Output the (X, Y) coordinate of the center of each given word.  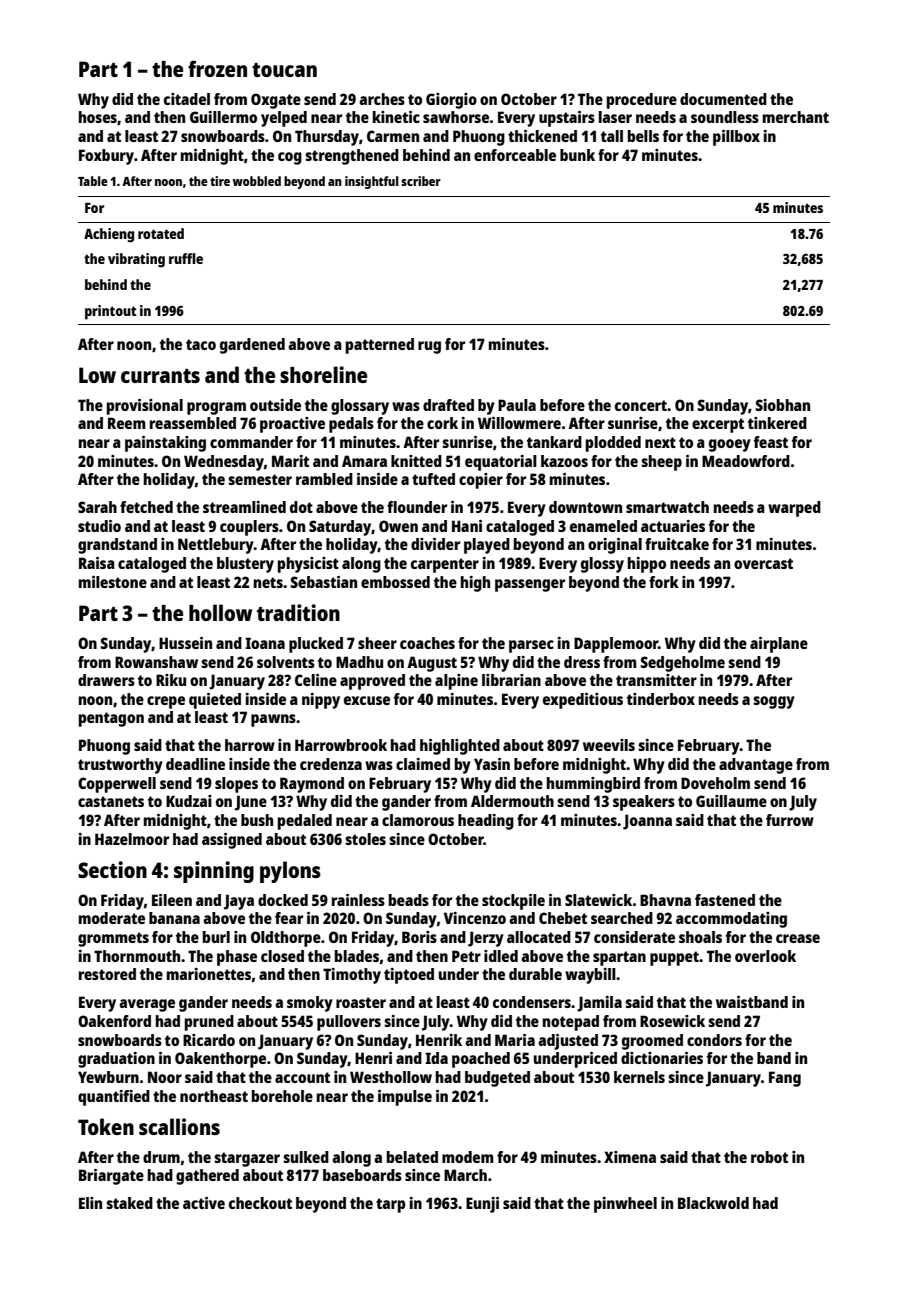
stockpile (513, 902)
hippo (647, 565)
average (147, 1005)
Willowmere (519, 423)
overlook (765, 956)
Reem (127, 423)
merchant (796, 117)
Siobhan (782, 405)
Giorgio (451, 101)
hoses (98, 117)
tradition (298, 612)
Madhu (359, 662)
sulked (306, 1157)
